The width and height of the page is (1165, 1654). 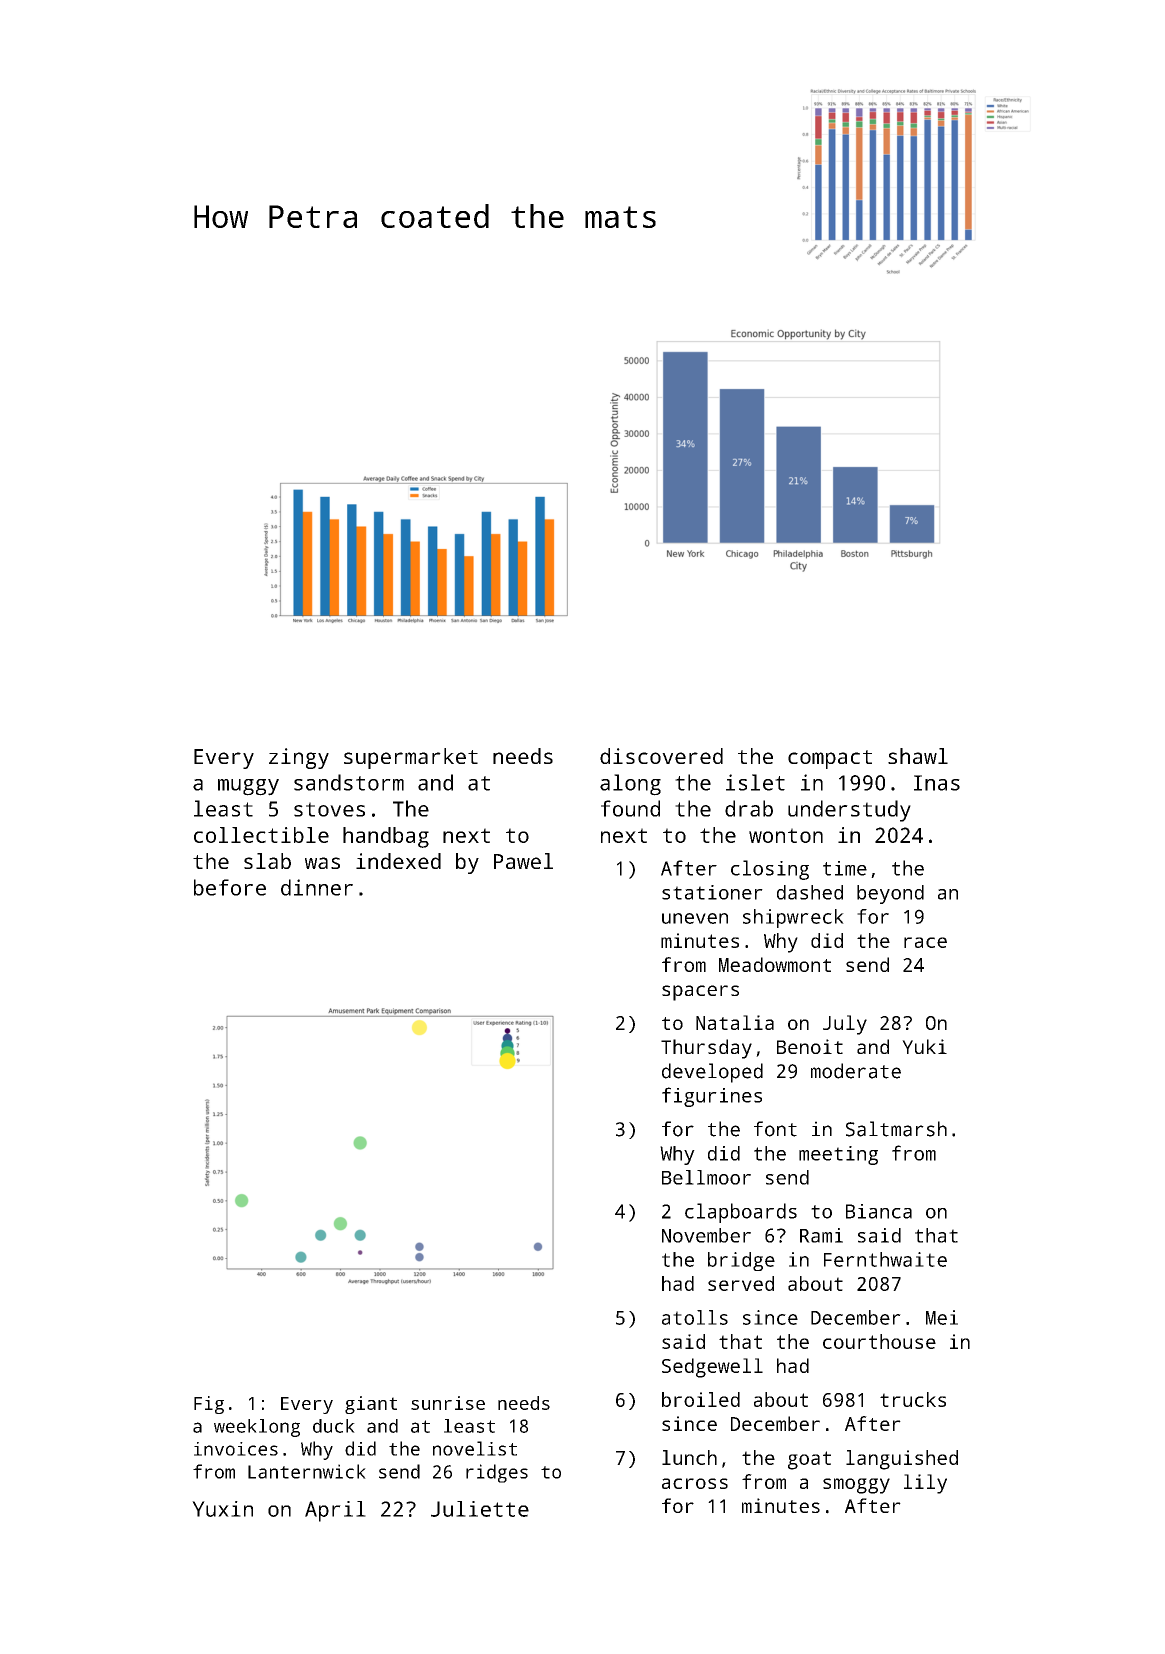 I want to click on time, so click(x=845, y=868).
